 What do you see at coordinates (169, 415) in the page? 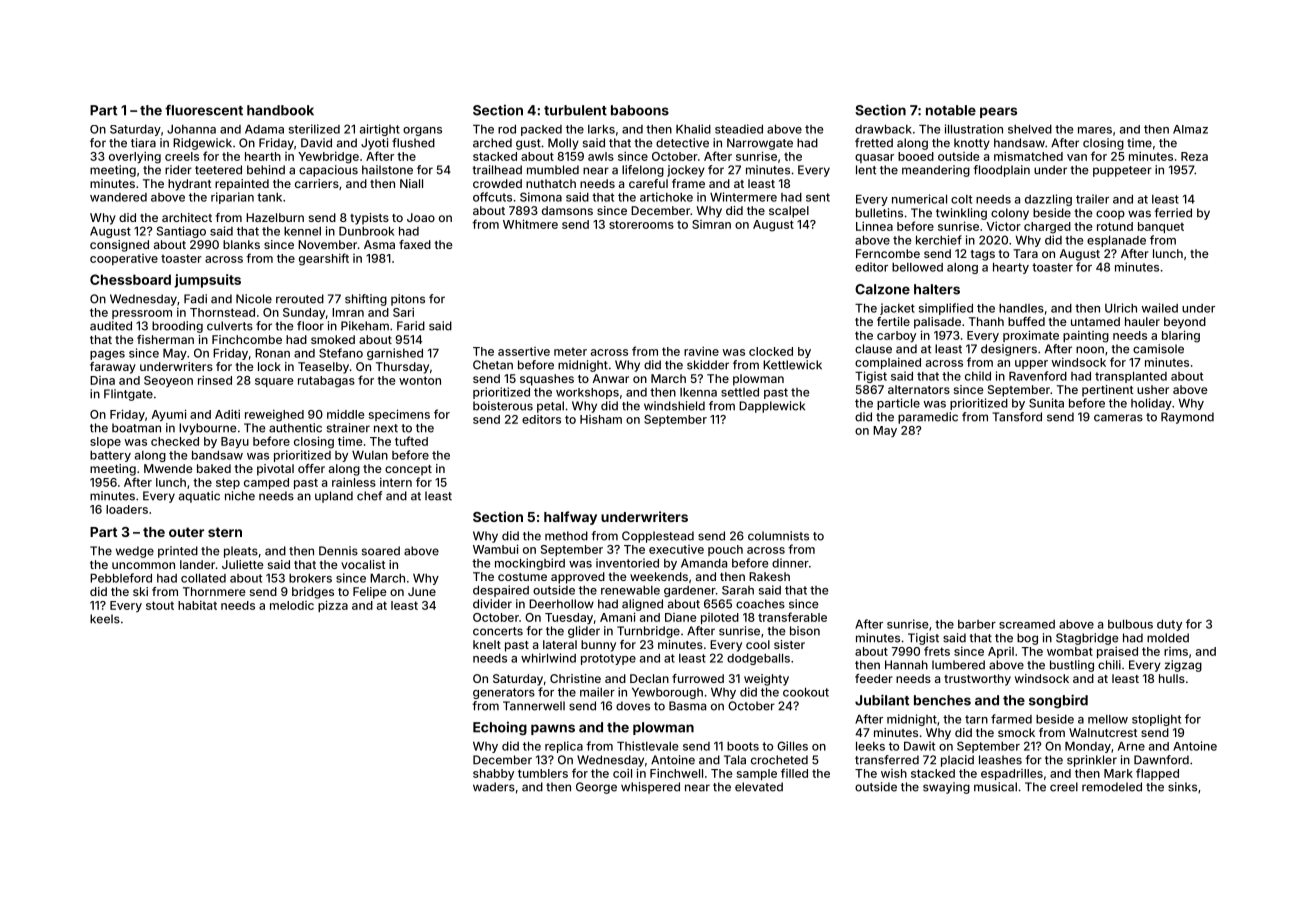
I see `Ayumi` at bounding box center [169, 415].
